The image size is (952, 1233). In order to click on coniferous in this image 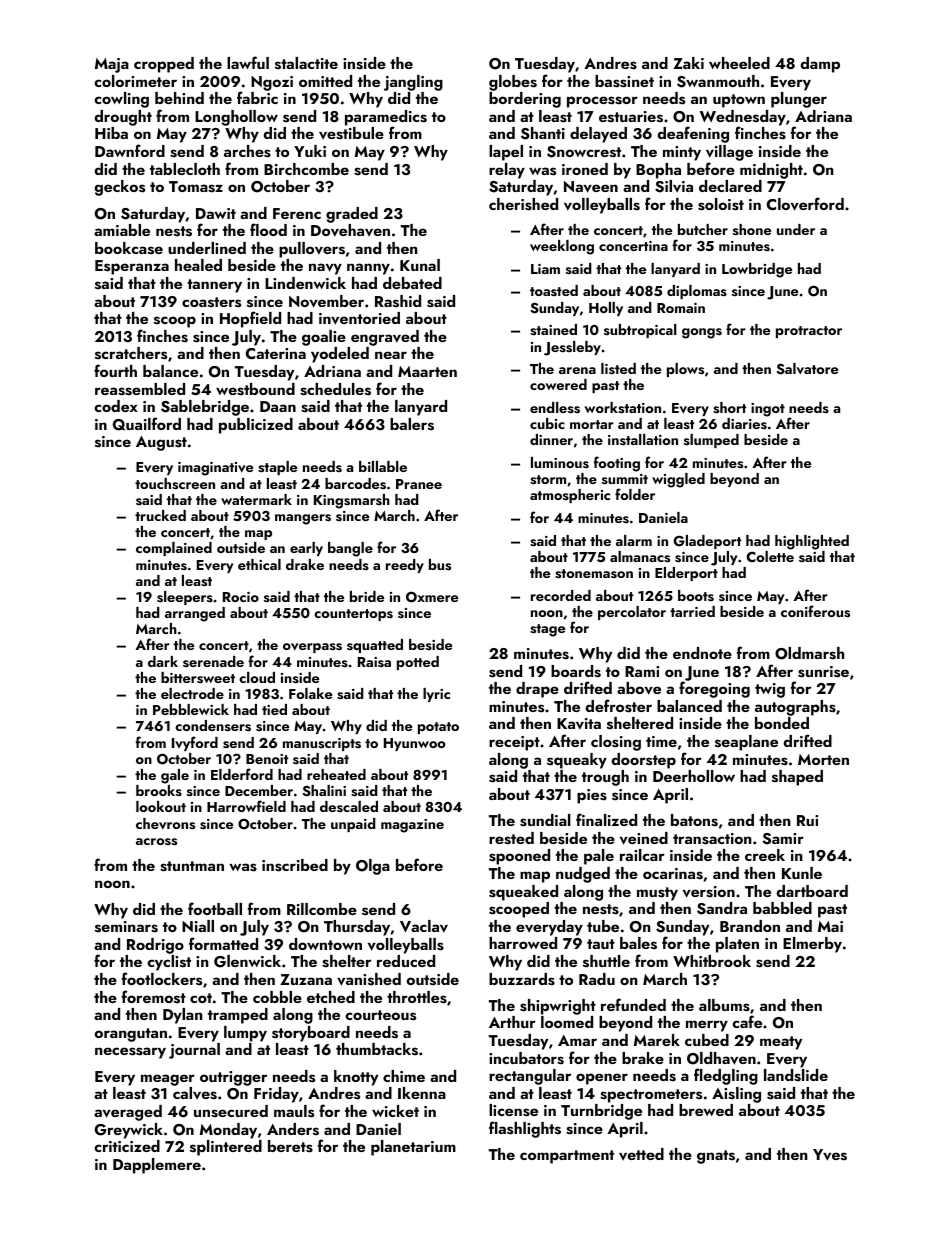, I will do `click(815, 611)`.
